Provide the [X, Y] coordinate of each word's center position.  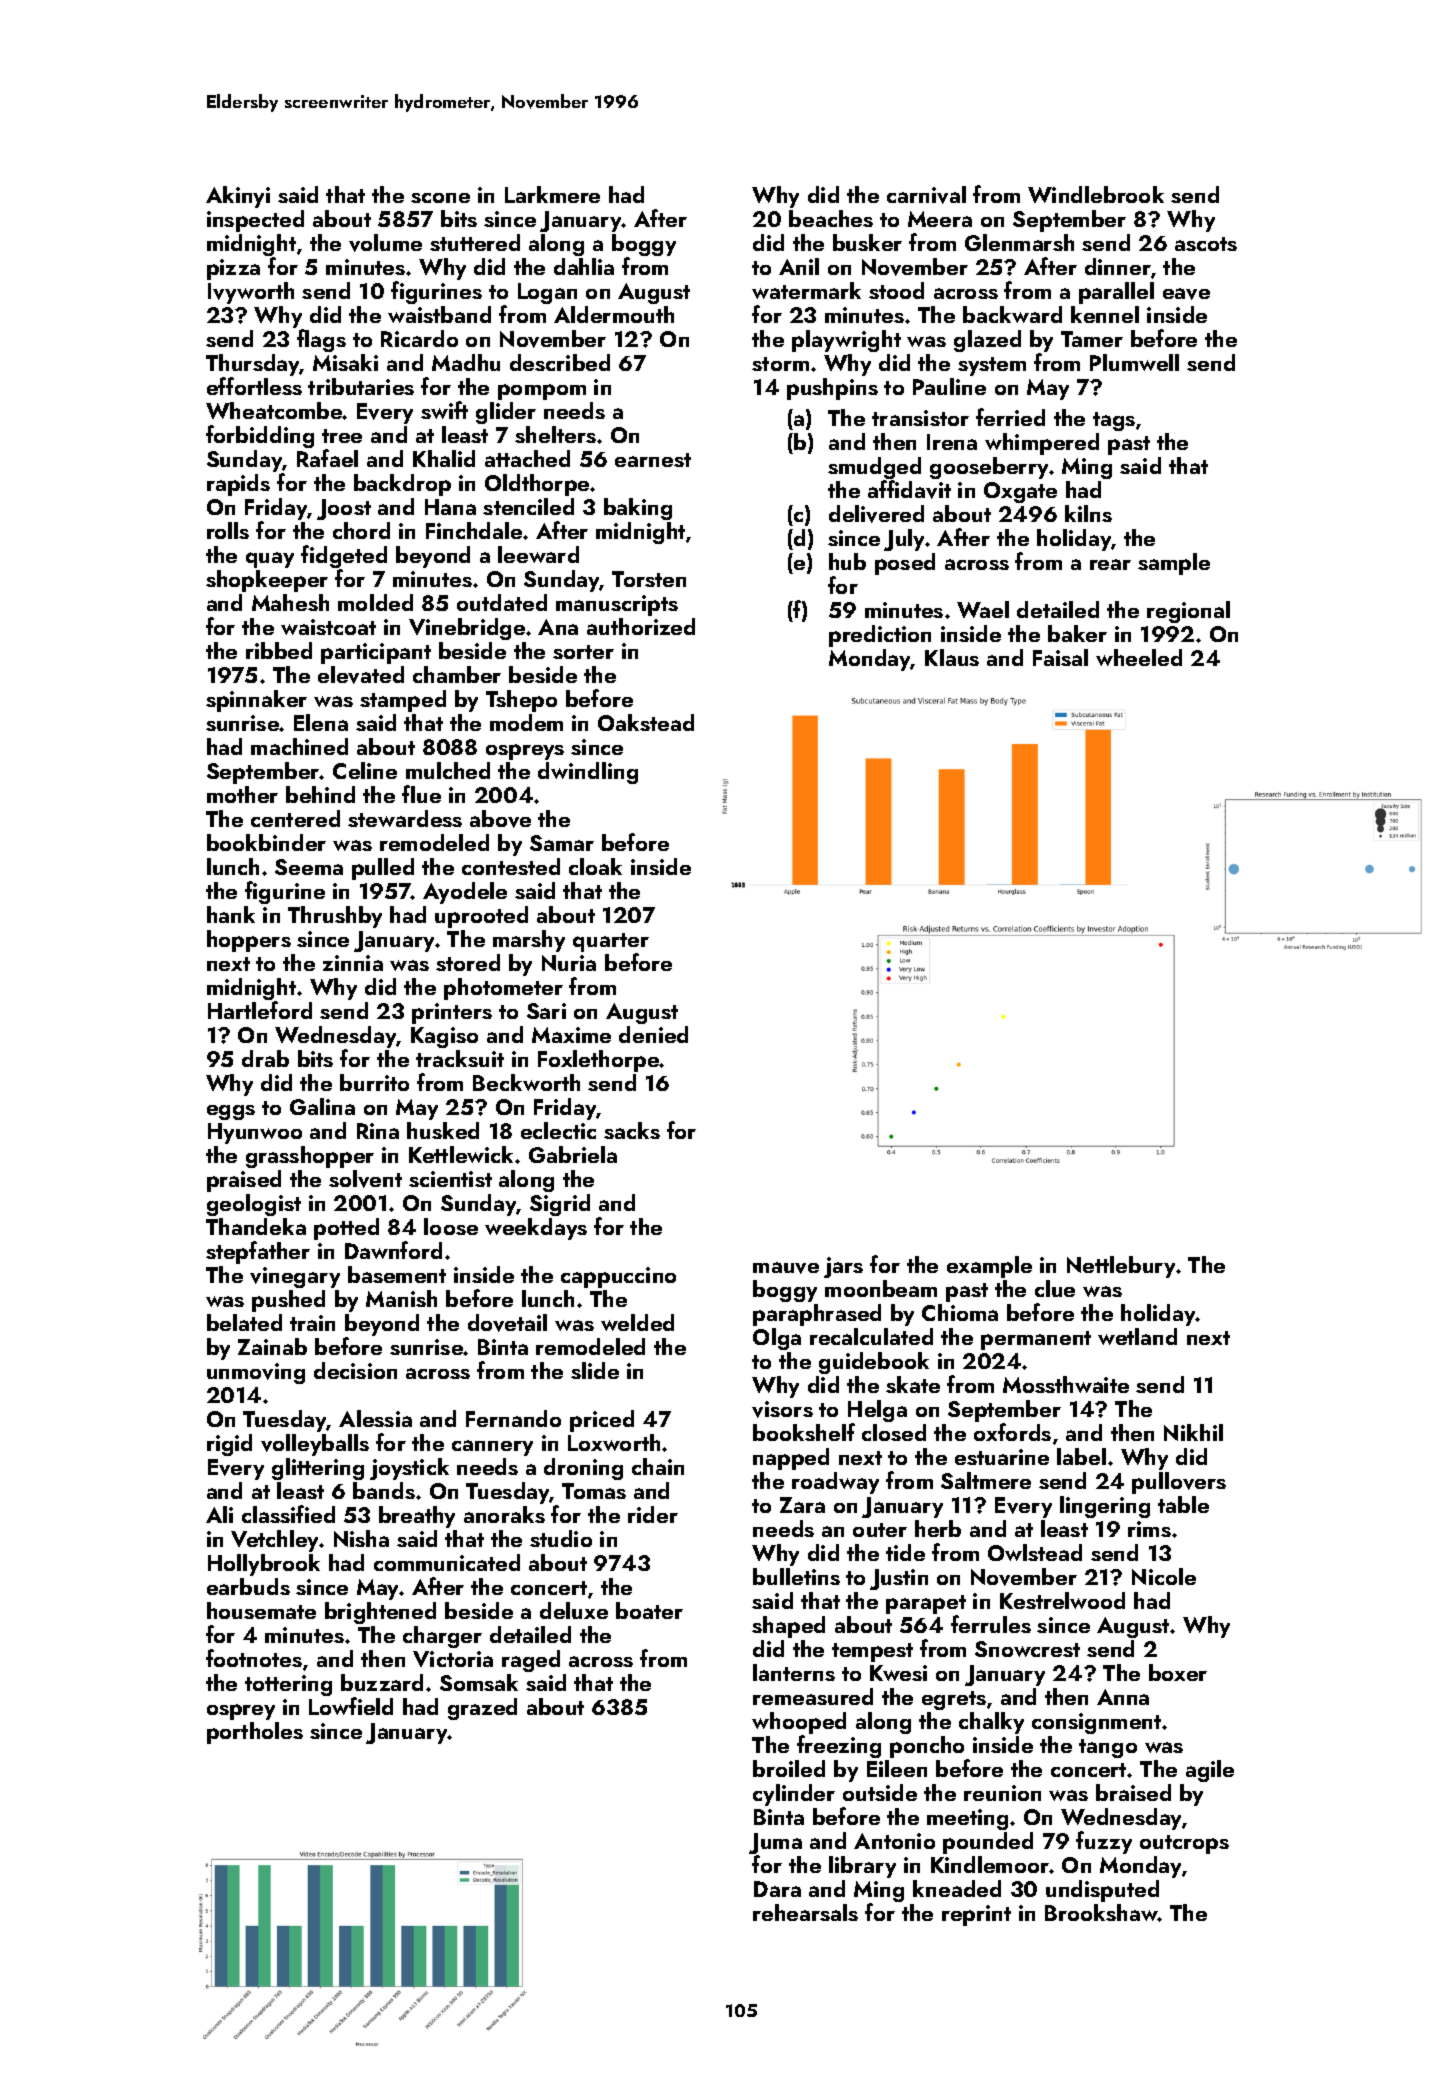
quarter [611, 942]
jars [843, 1267]
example [989, 1267]
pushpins [832, 389]
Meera [940, 219]
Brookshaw [1101, 1912]
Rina [378, 1131]
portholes [255, 1733]
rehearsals [805, 1912]
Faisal [1060, 657]
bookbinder [266, 842]
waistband [439, 314]
